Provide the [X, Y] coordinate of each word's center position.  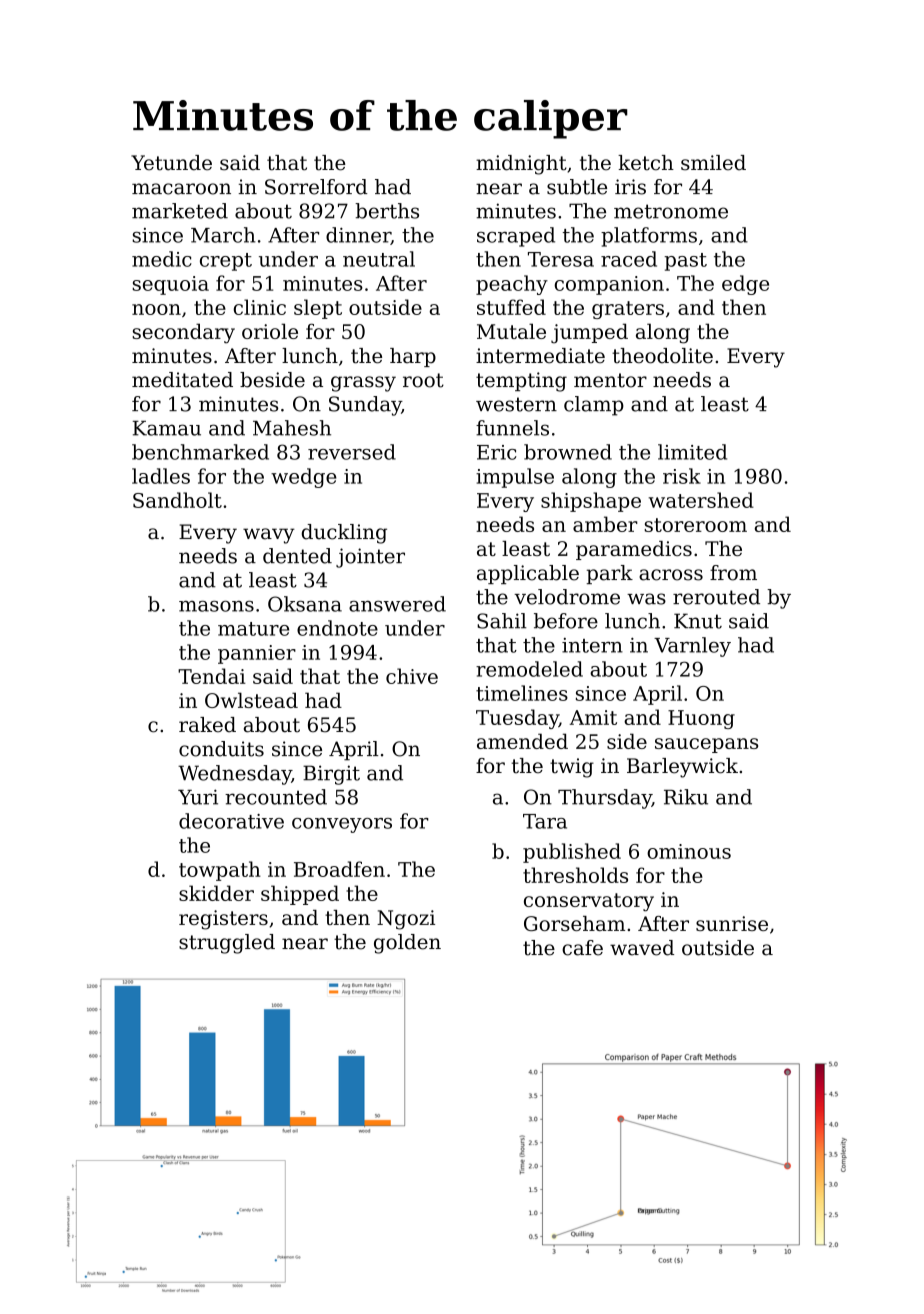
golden [407, 944]
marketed [180, 211]
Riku [686, 797]
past [685, 262]
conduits [221, 749]
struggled [227, 944]
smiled [713, 163]
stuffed [511, 307]
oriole [270, 331]
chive [412, 676]
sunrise [732, 923]
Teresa [561, 259]
